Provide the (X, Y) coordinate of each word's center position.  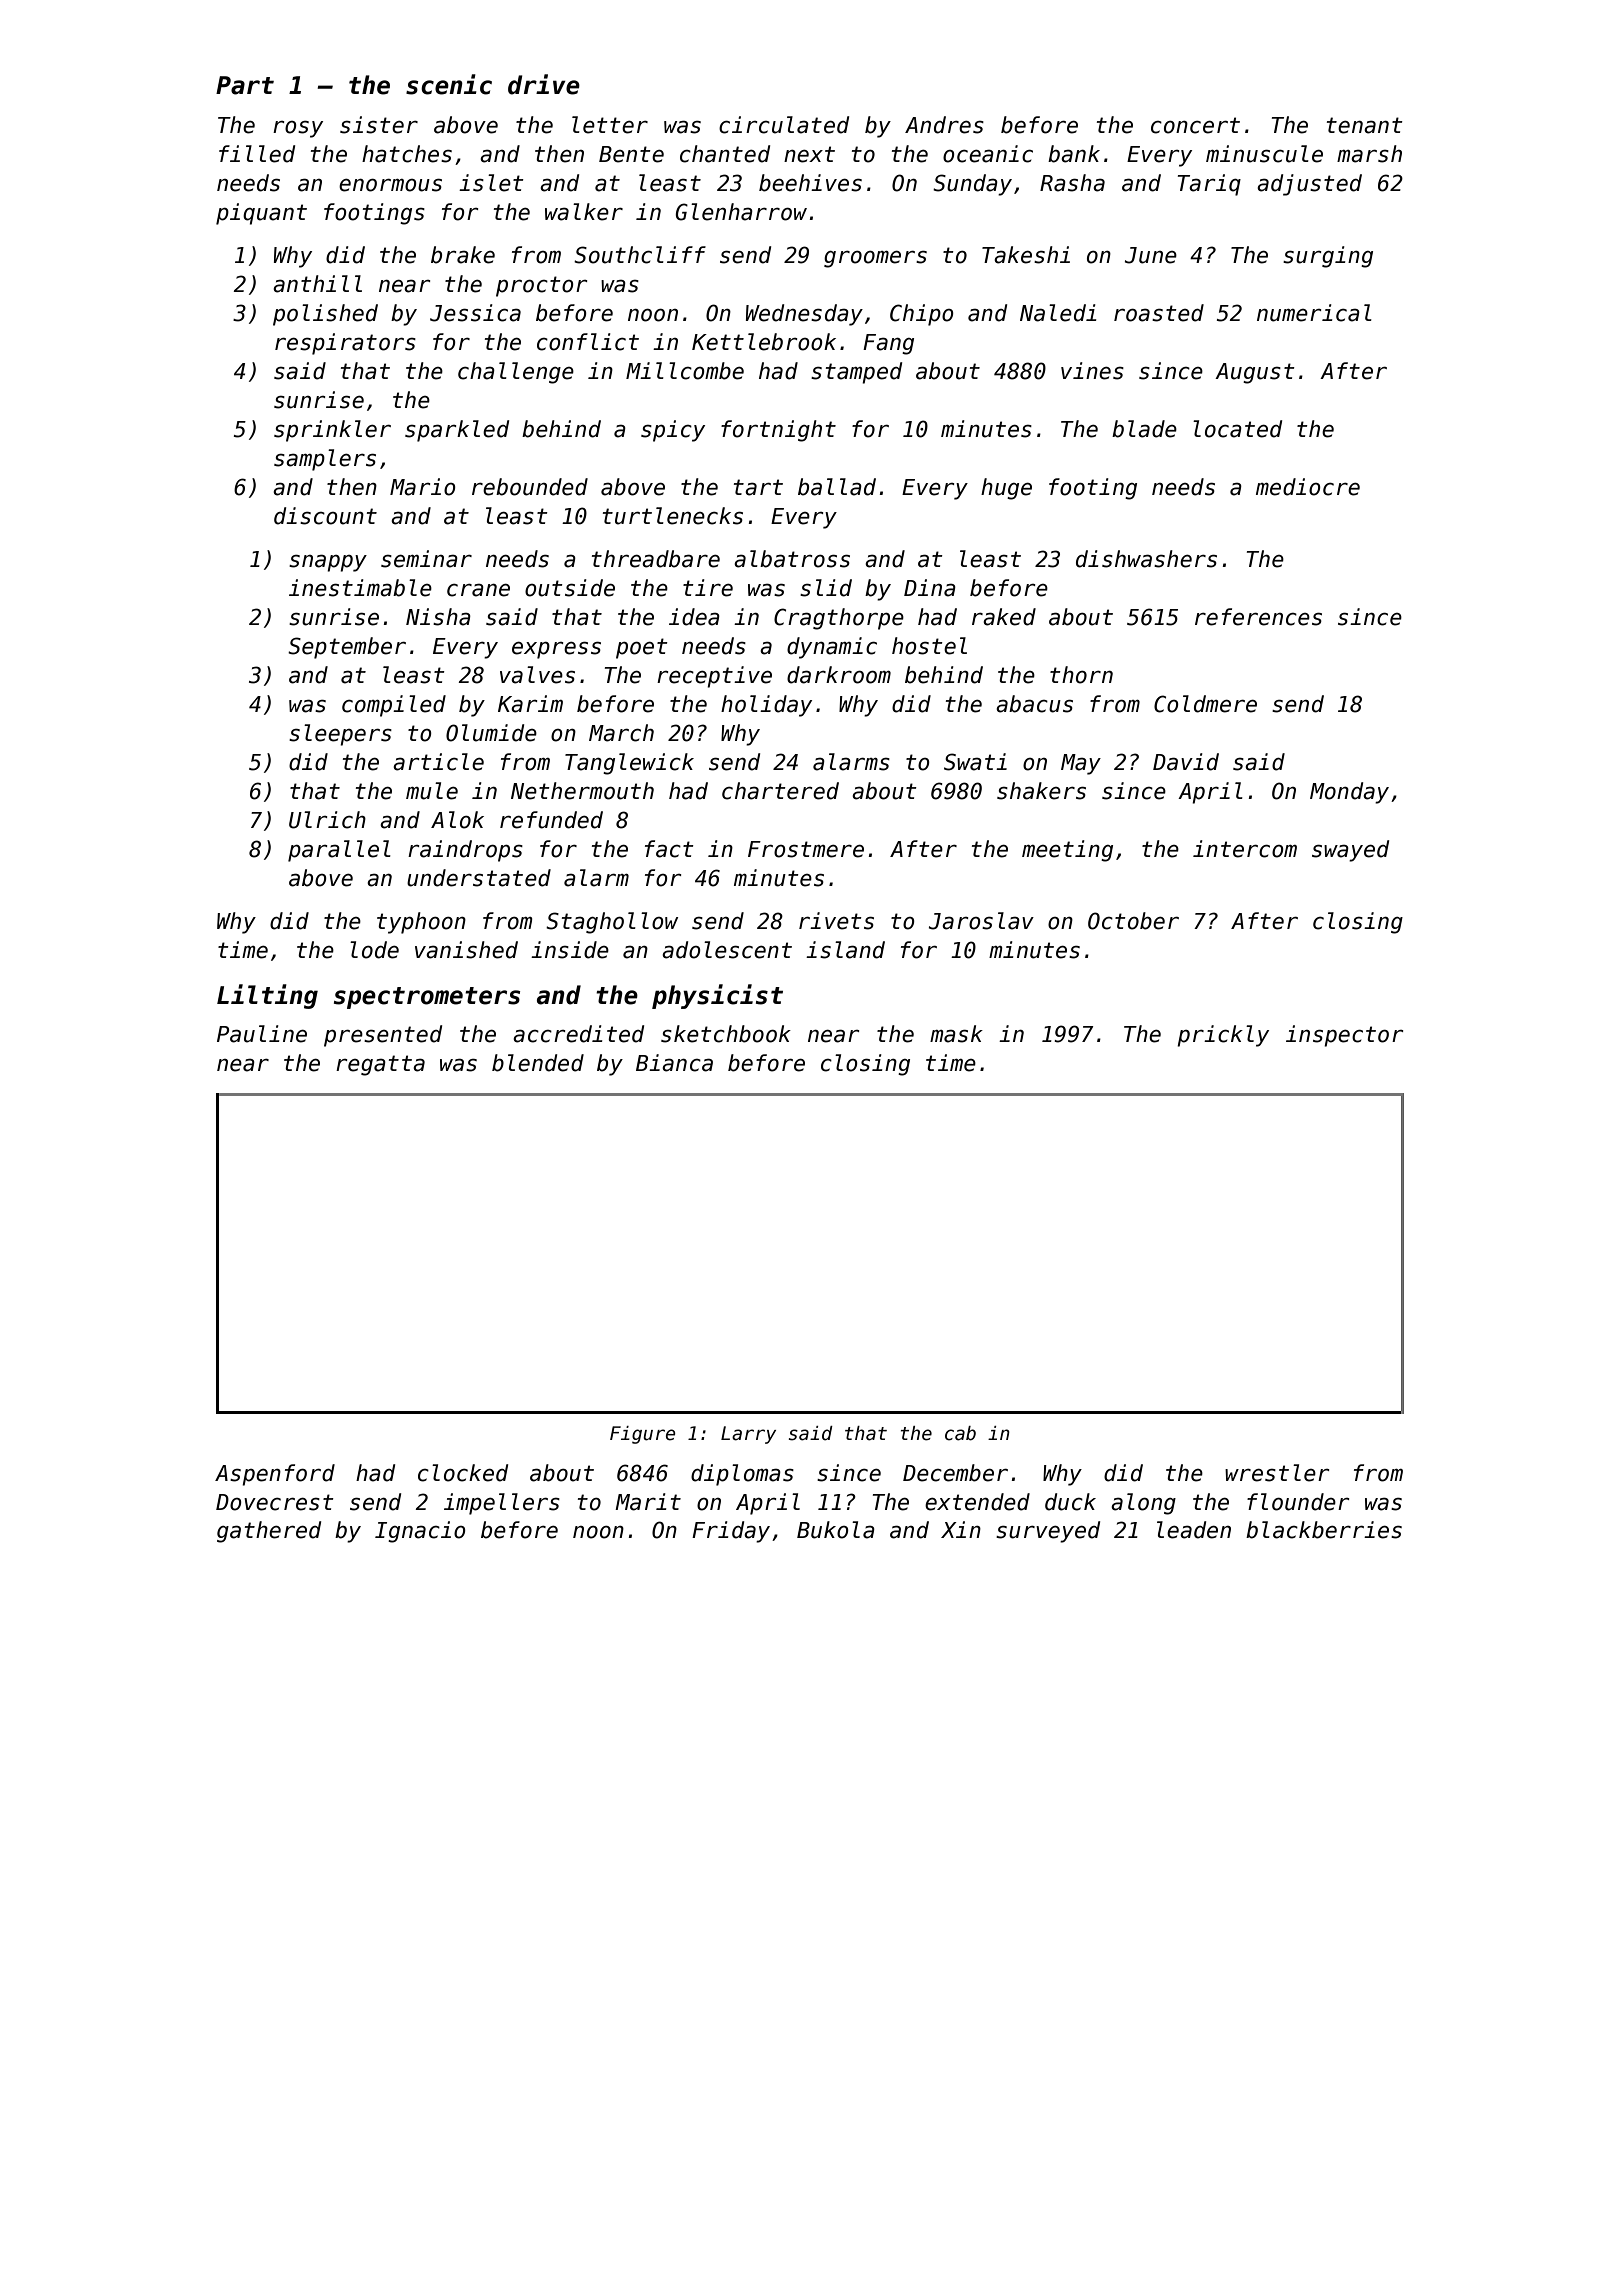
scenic (449, 84)
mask (956, 1034)
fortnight (778, 431)
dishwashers (1146, 559)
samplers (325, 460)
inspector (1344, 1036)
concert (1195, 125)
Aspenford (275, 1475)
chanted (725, 154)
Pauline (262, 1034)
